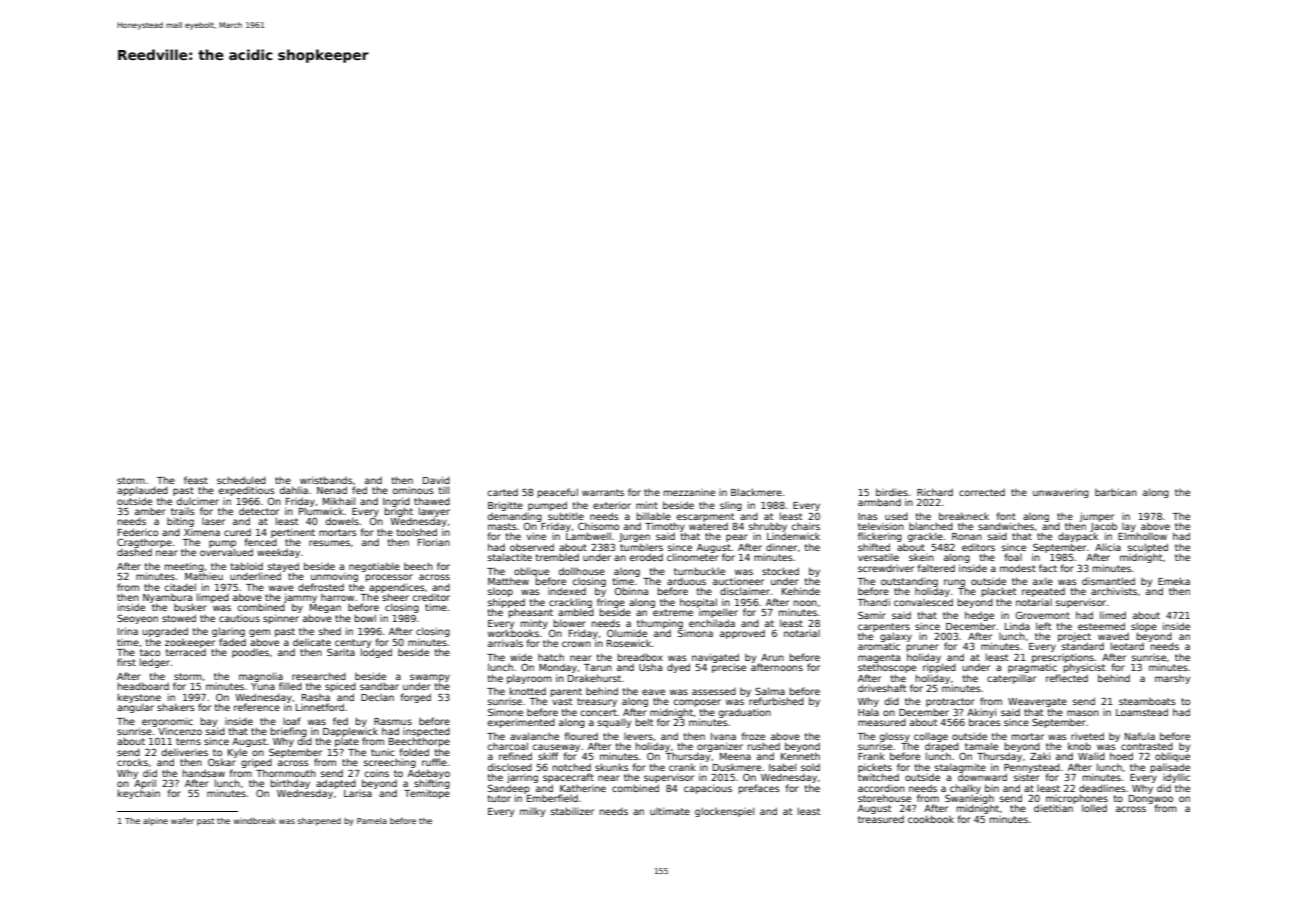  Describe the element at coordinates (644, 722) in the image. I see `belt` at that location.
